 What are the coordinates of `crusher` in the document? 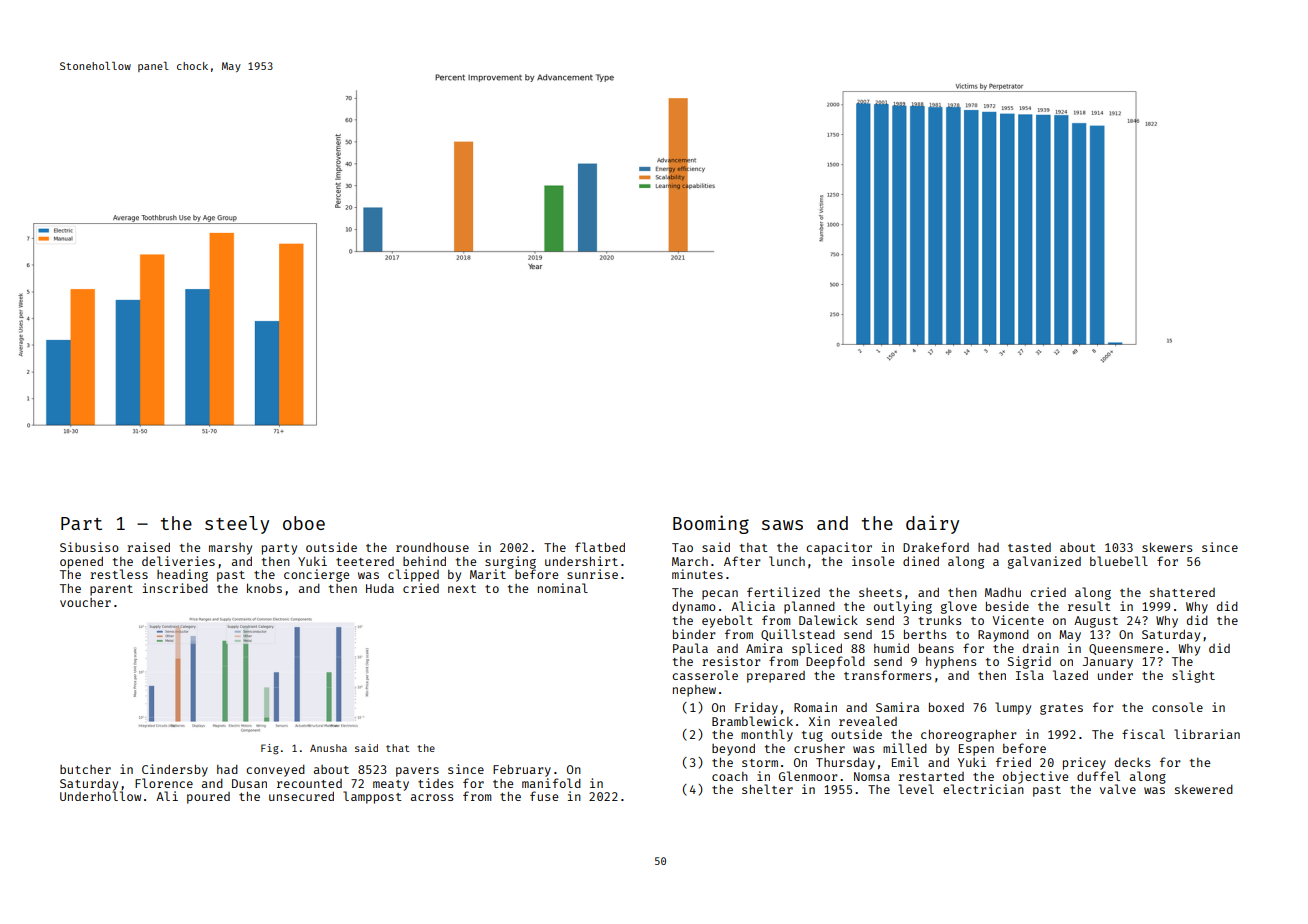 It's located at (819, 748).
